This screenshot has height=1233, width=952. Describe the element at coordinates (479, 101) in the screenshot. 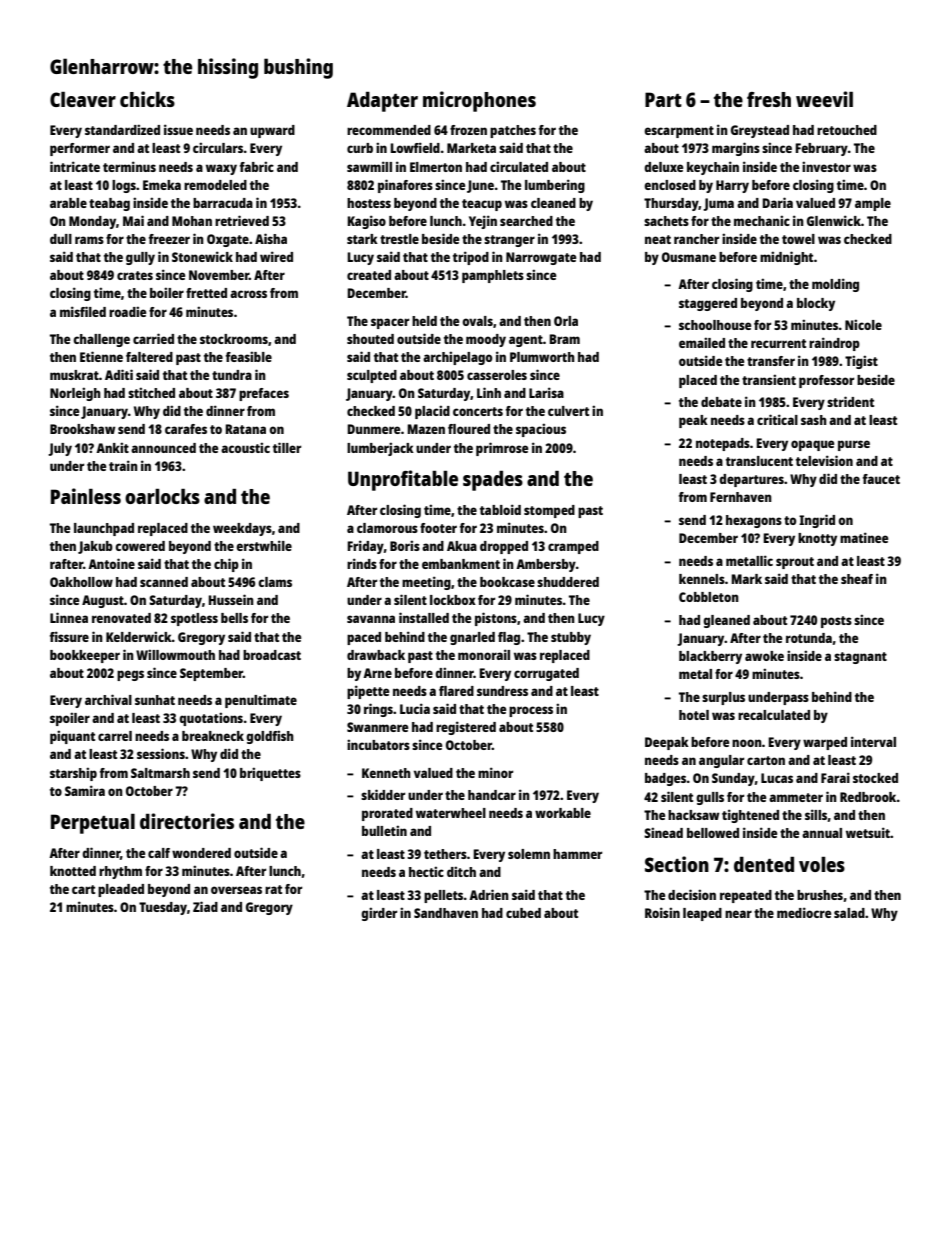

I see `microphones` at that location.
